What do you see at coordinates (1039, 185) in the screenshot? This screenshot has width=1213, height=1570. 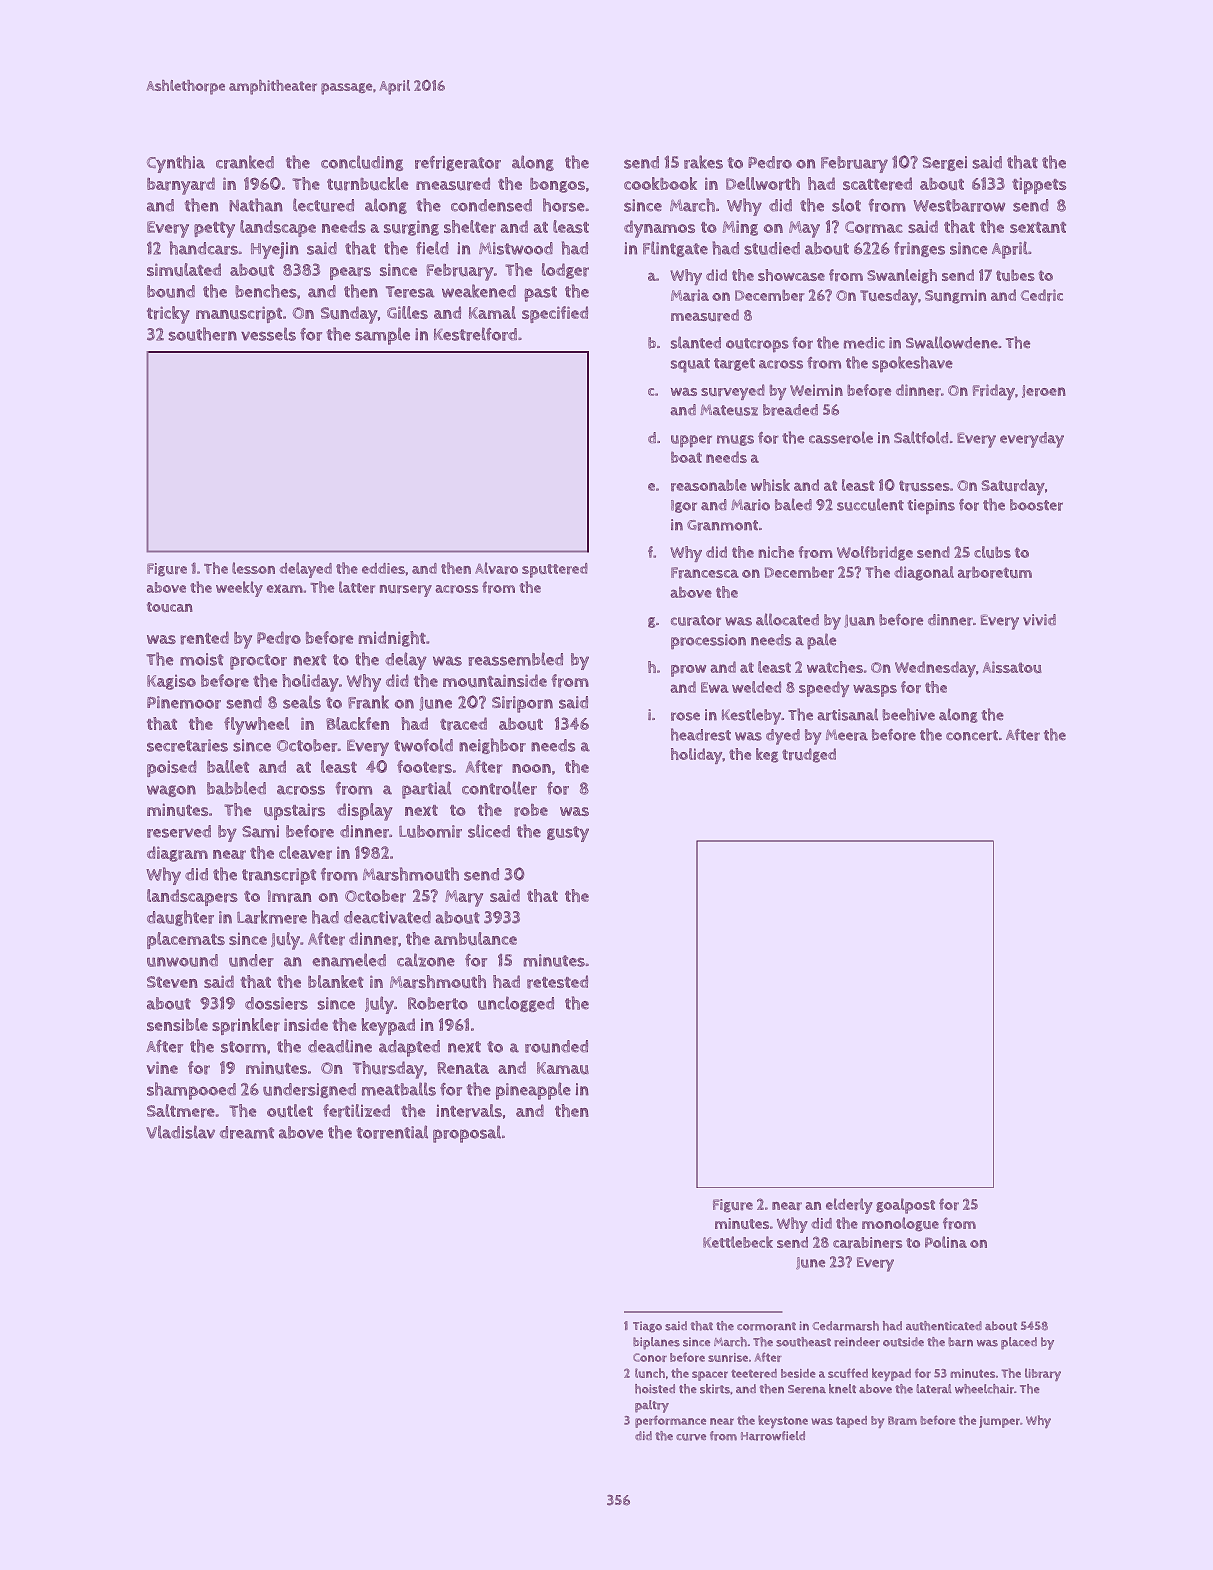 I see `tippets` at bounding box center [1039, 185].
